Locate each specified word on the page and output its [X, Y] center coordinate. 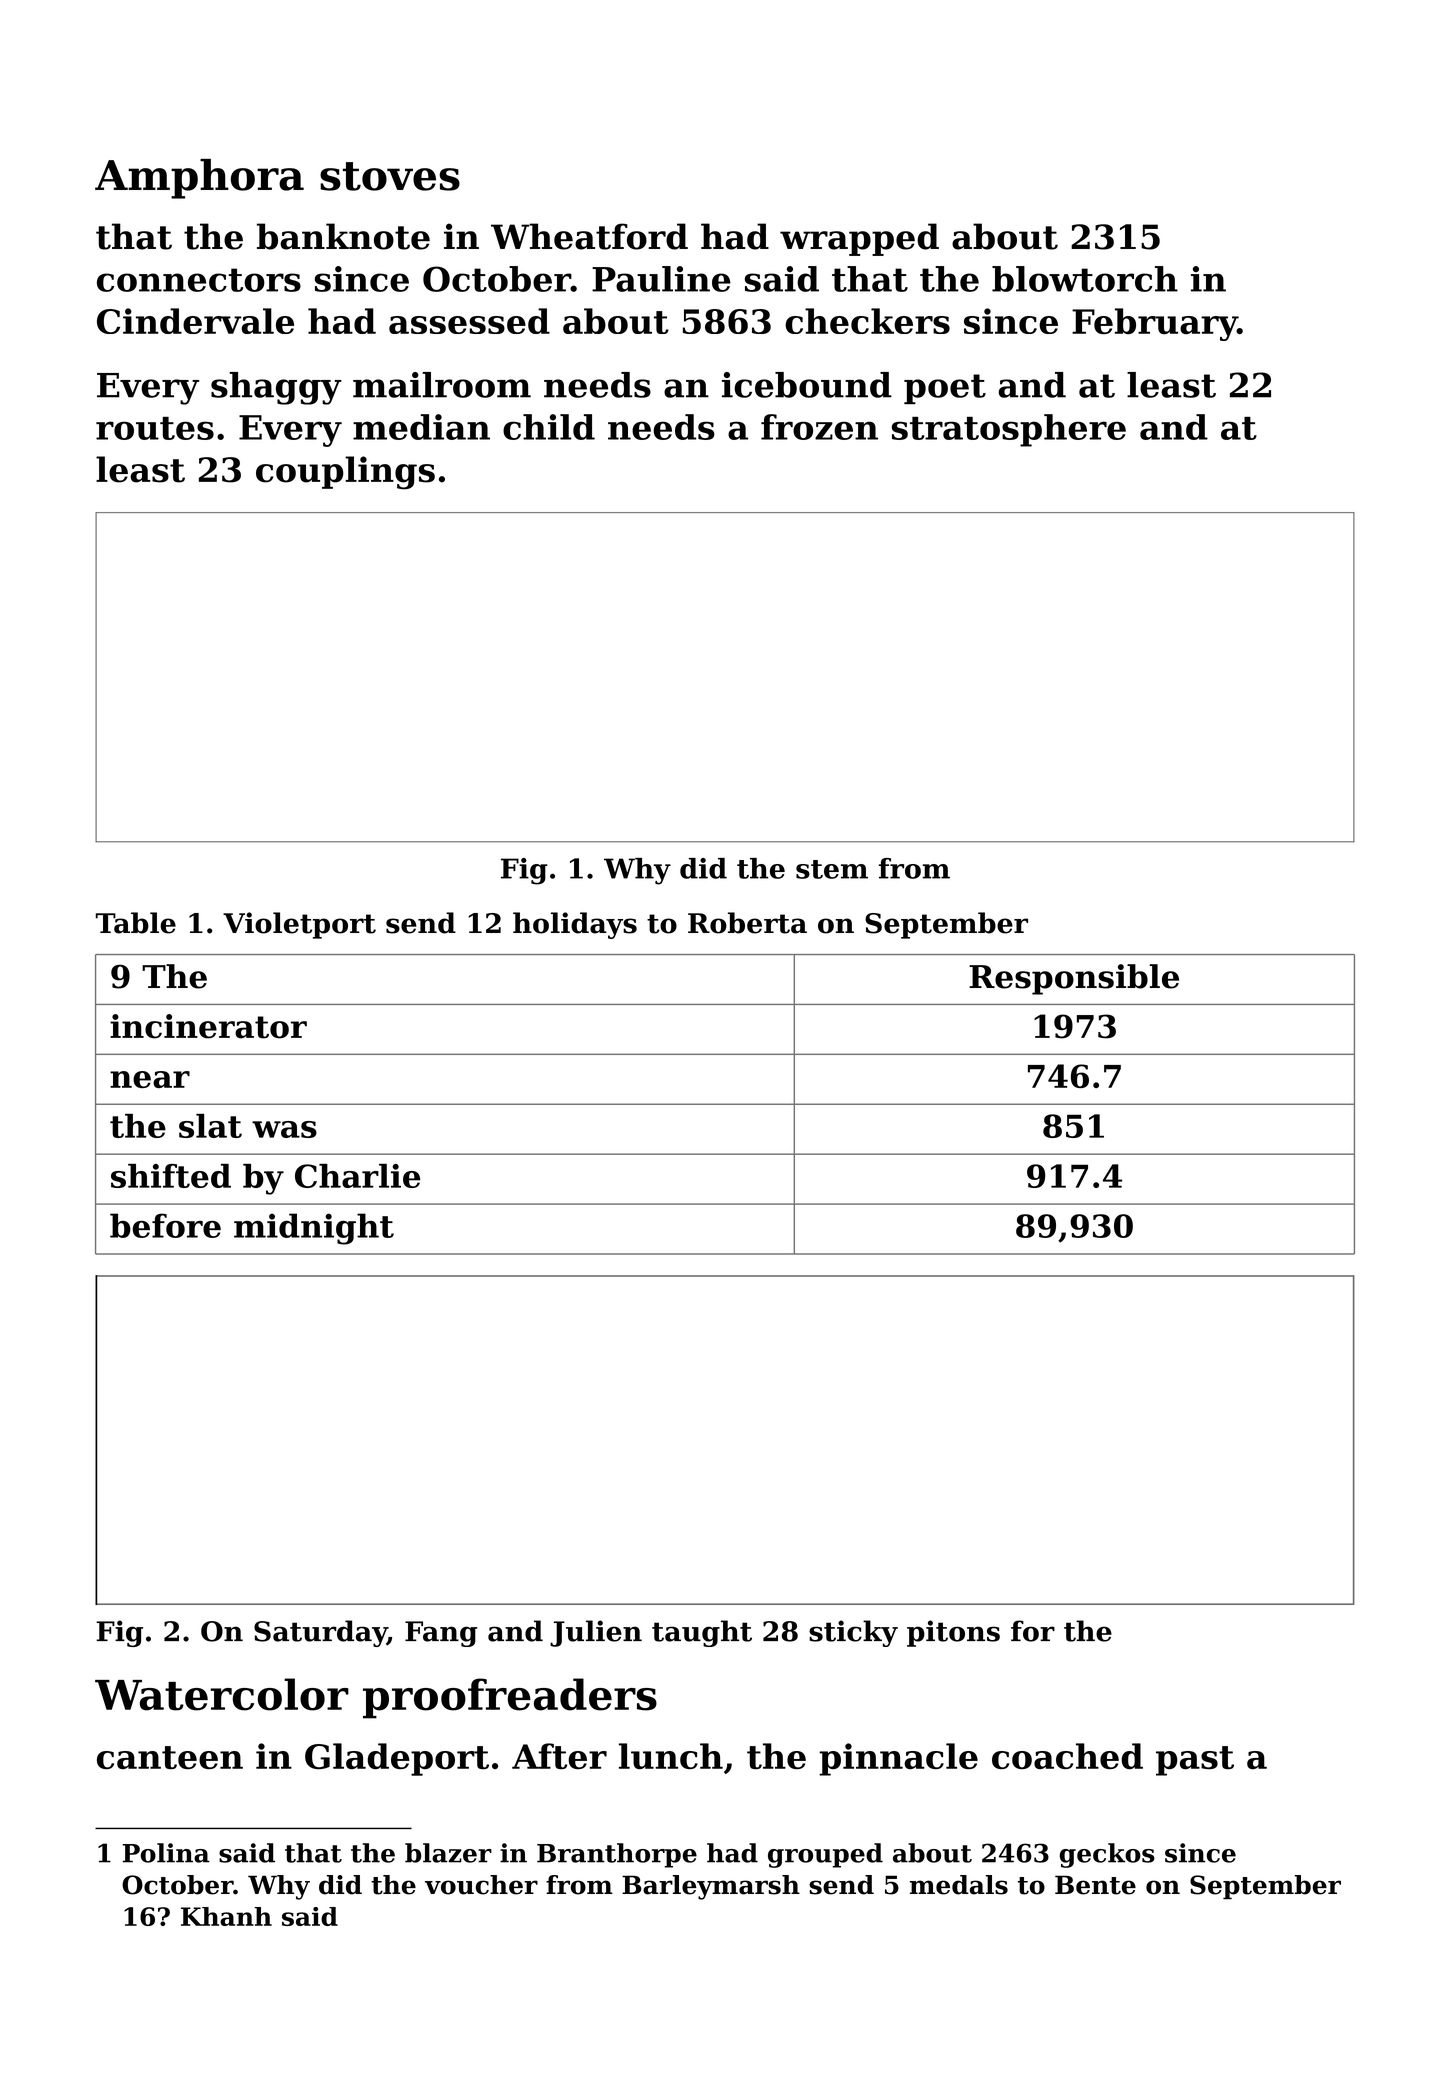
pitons [953, 1633]
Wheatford [589, 236]
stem [832, 869]
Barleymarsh [711, 1887]
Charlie [358, 1176]
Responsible [1074, 979]
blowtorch [1085, 279]
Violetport [299, 925]
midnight [314, 1229]
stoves [390, 176]
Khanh [226, 1916]
